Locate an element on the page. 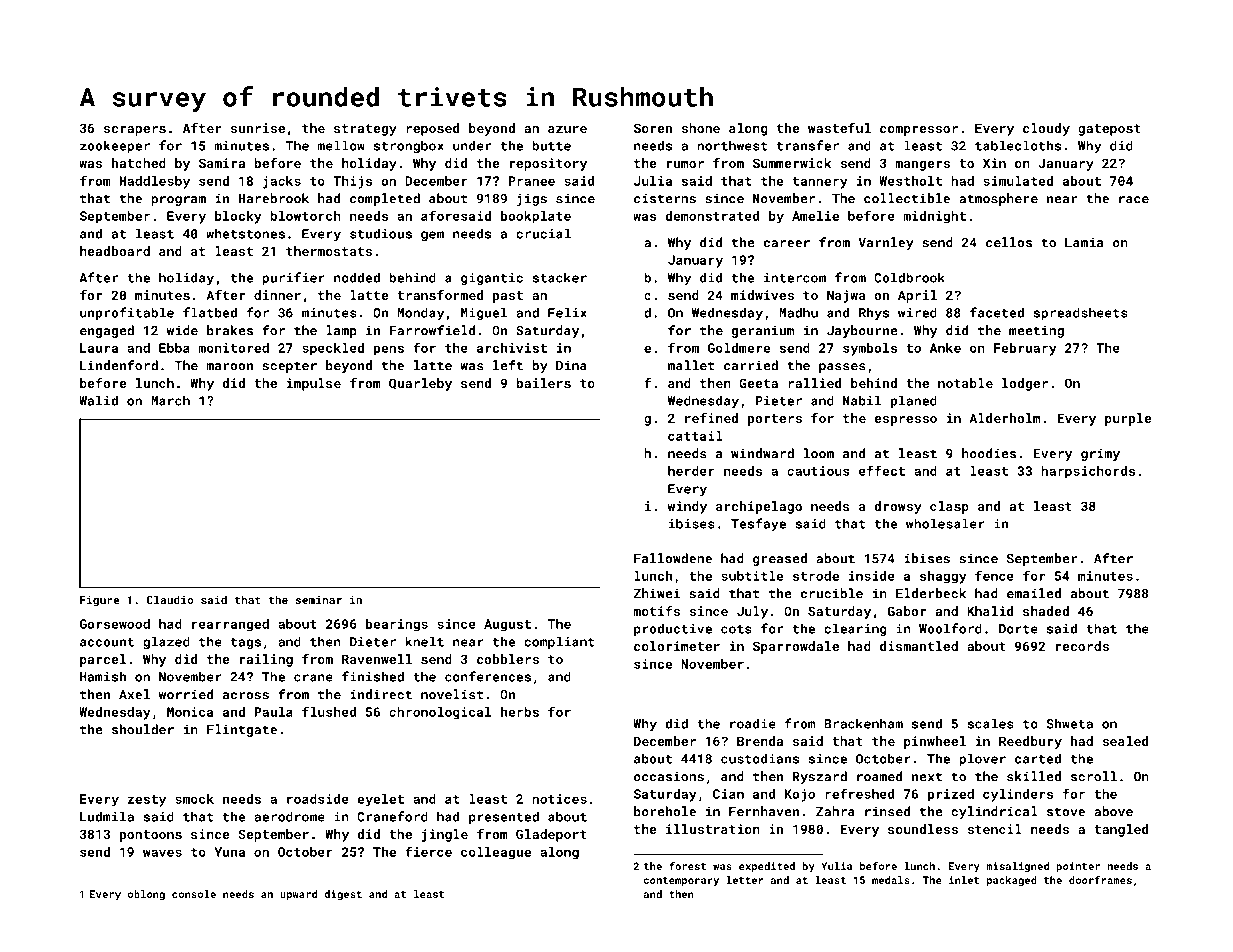  letter is located at coordinates (745, 880).
